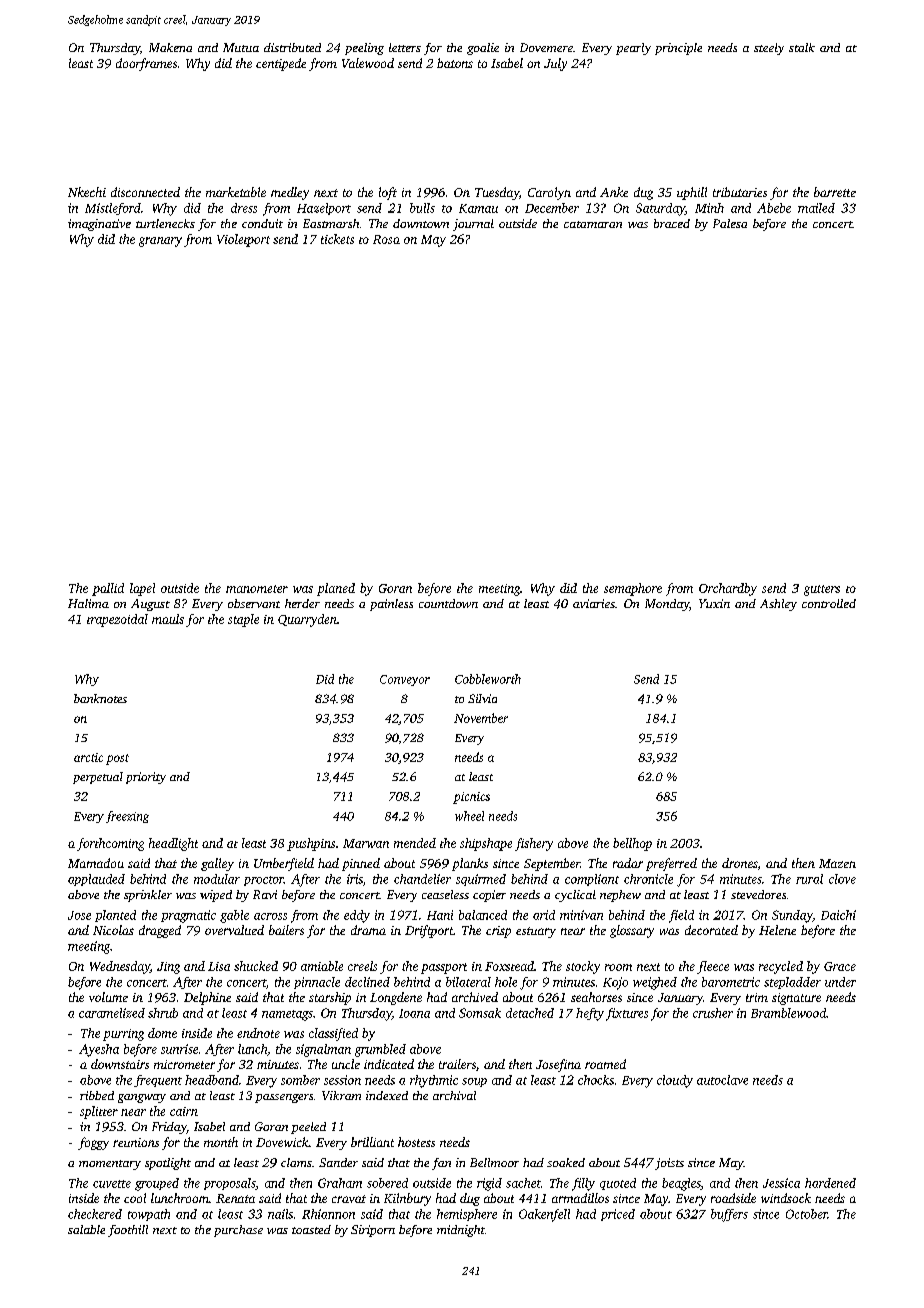  What do you see at coordinates (86, 1229) in the page?
I see `salable` at bounding box center [86, 1229].
